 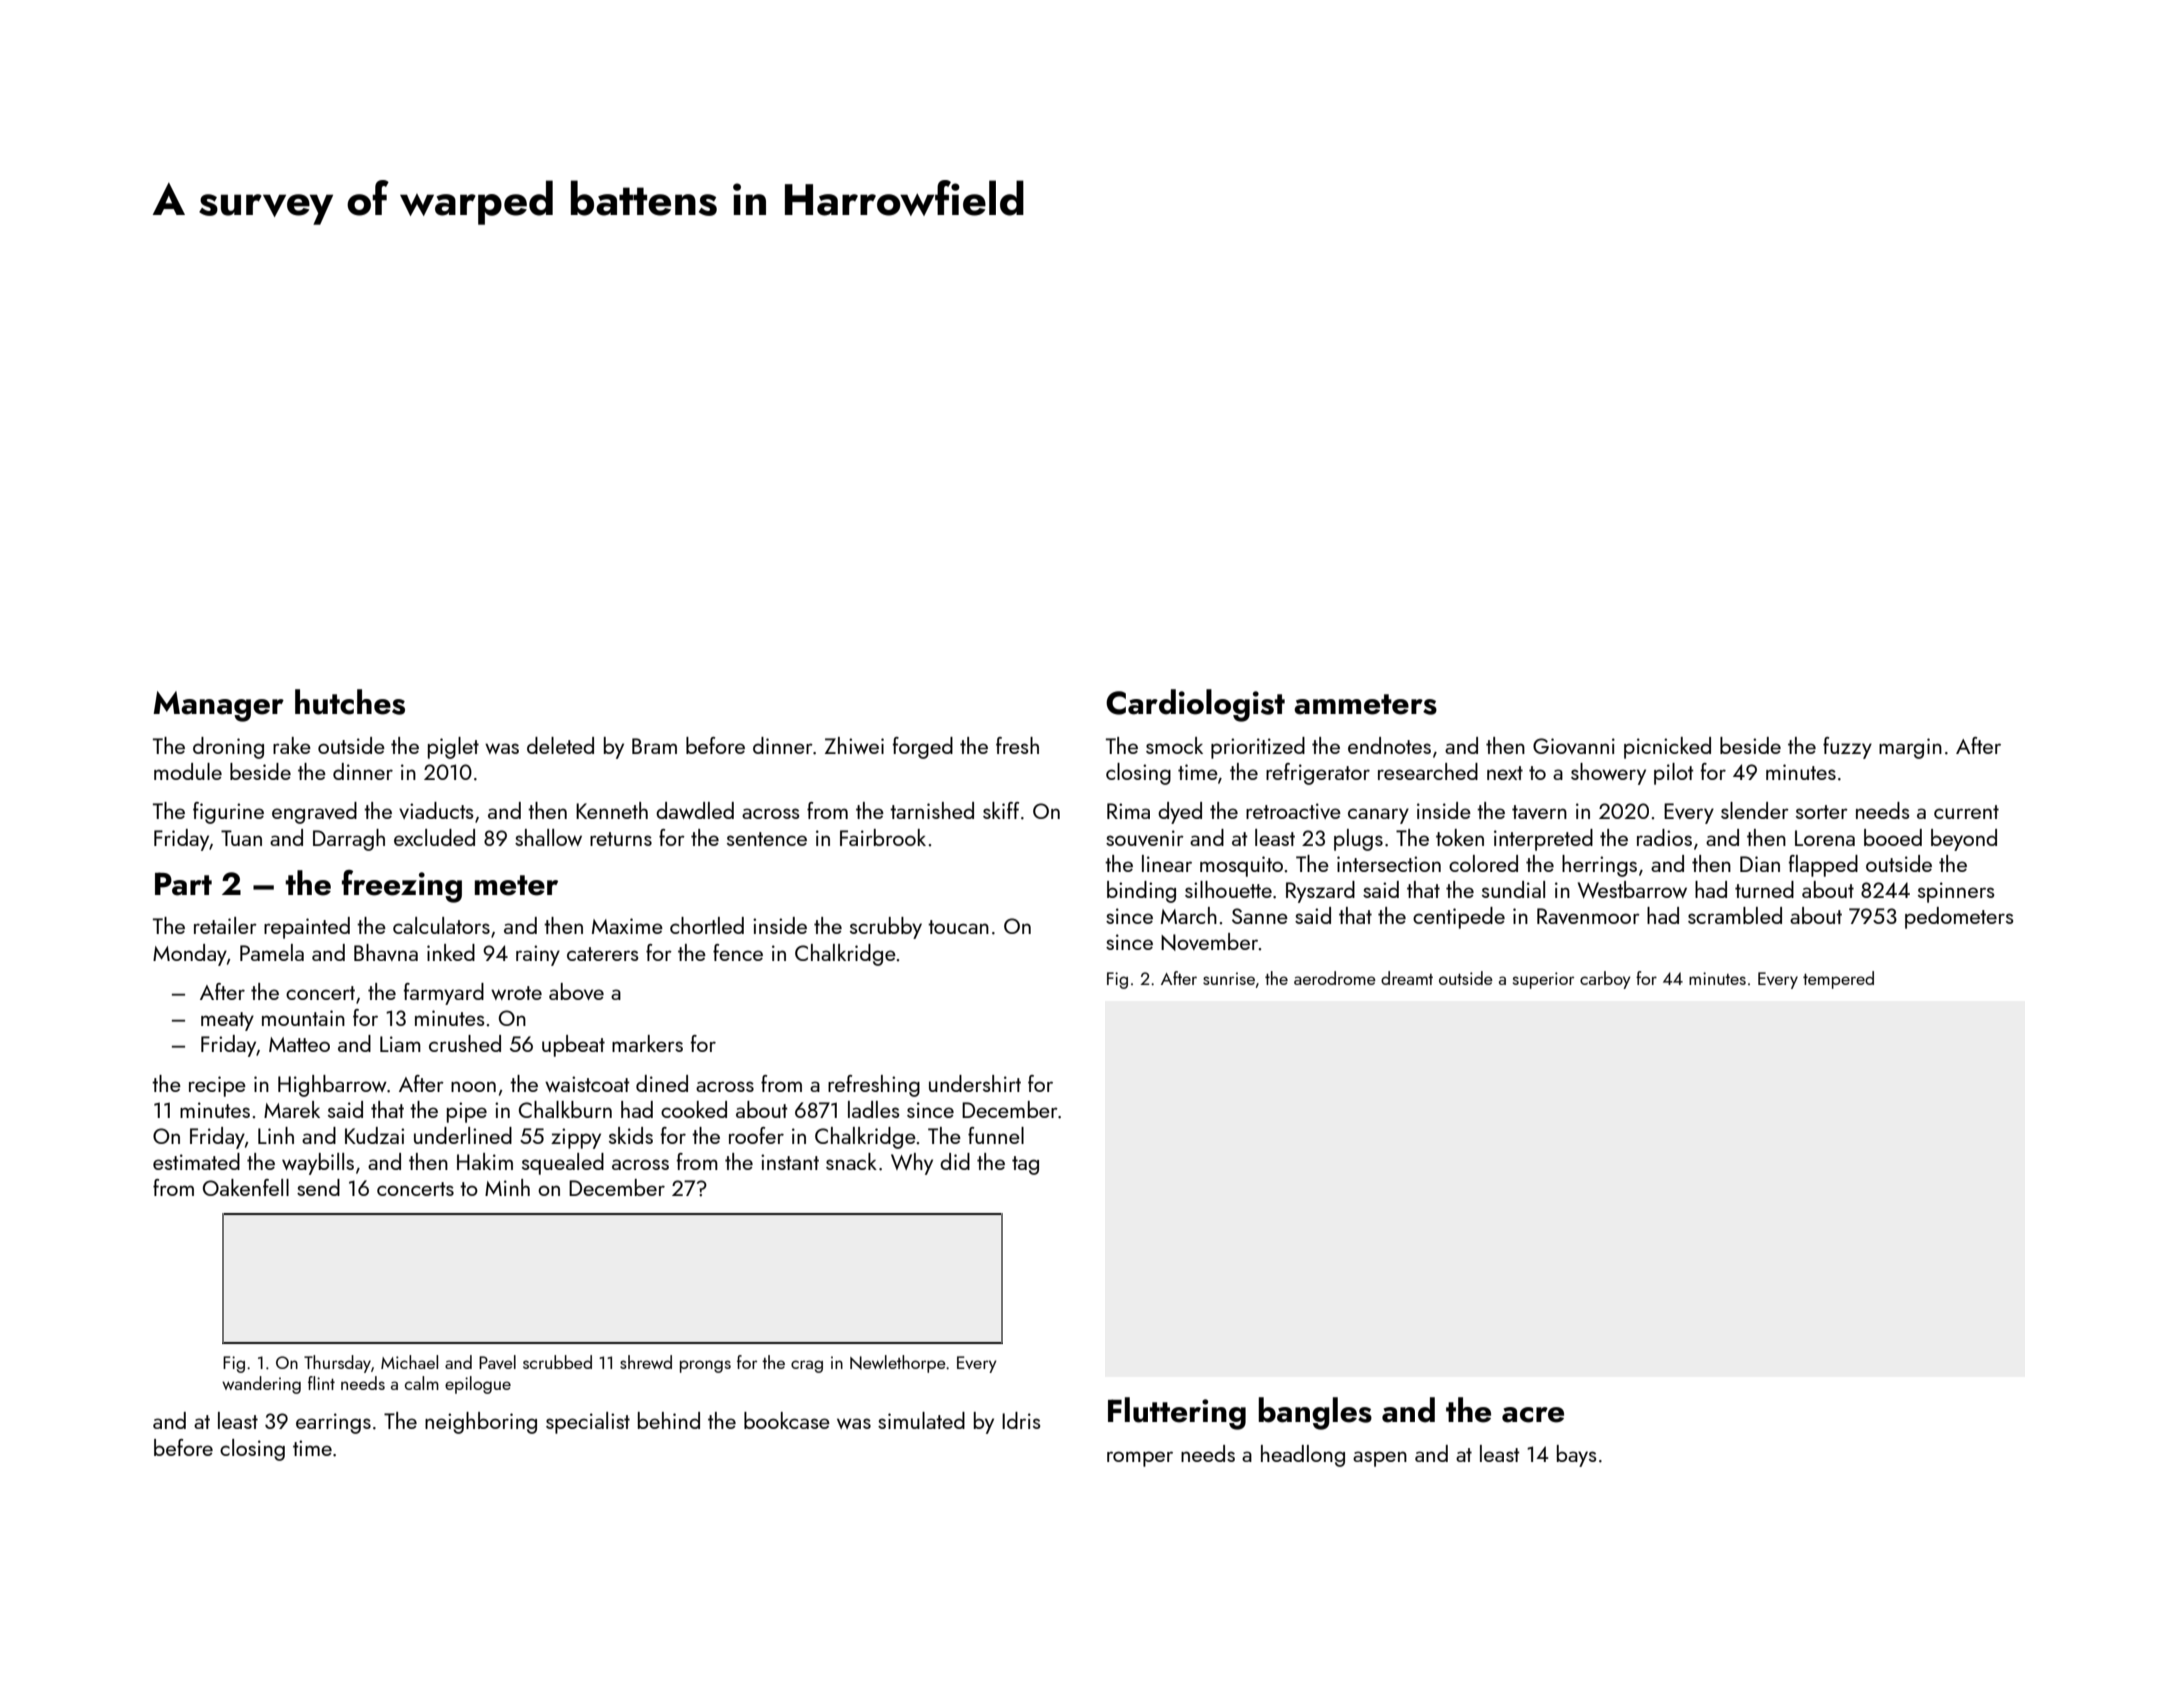 What do you see at coordinates (218, 706) in the image?
I see `Manager` at bounding box center [218, 706].
